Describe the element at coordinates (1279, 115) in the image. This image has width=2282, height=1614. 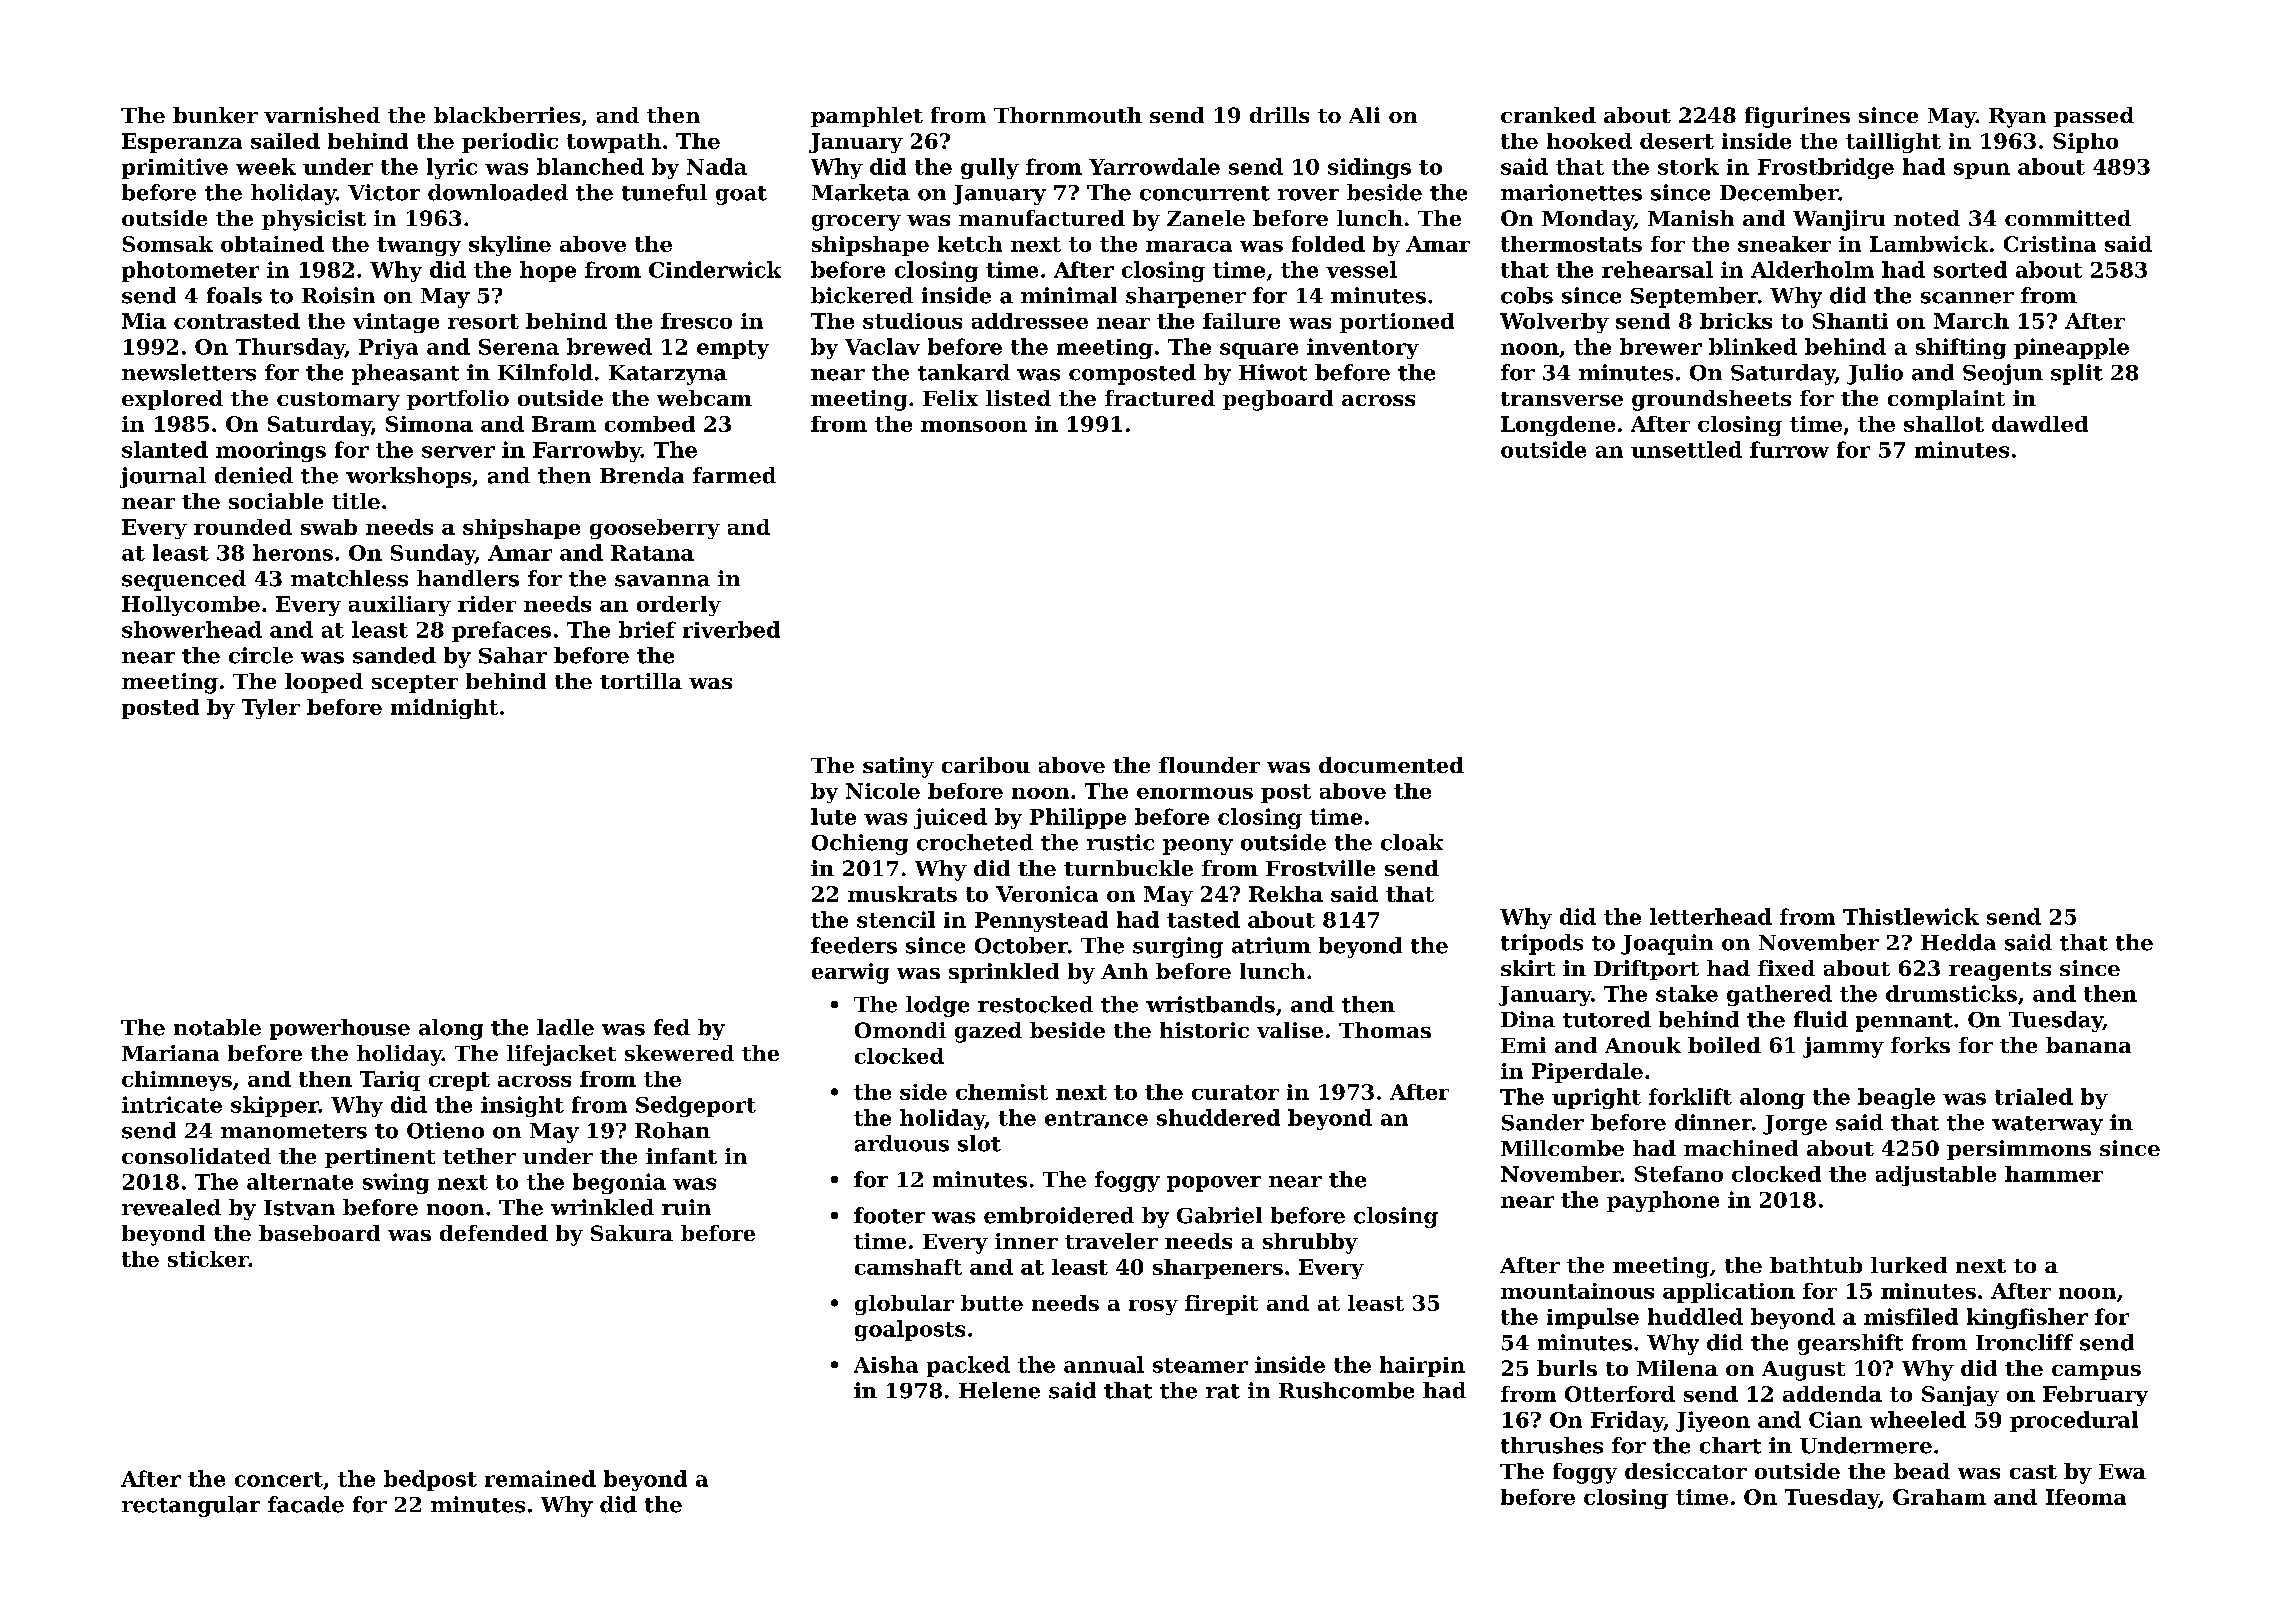
I see `drills` at that location.
